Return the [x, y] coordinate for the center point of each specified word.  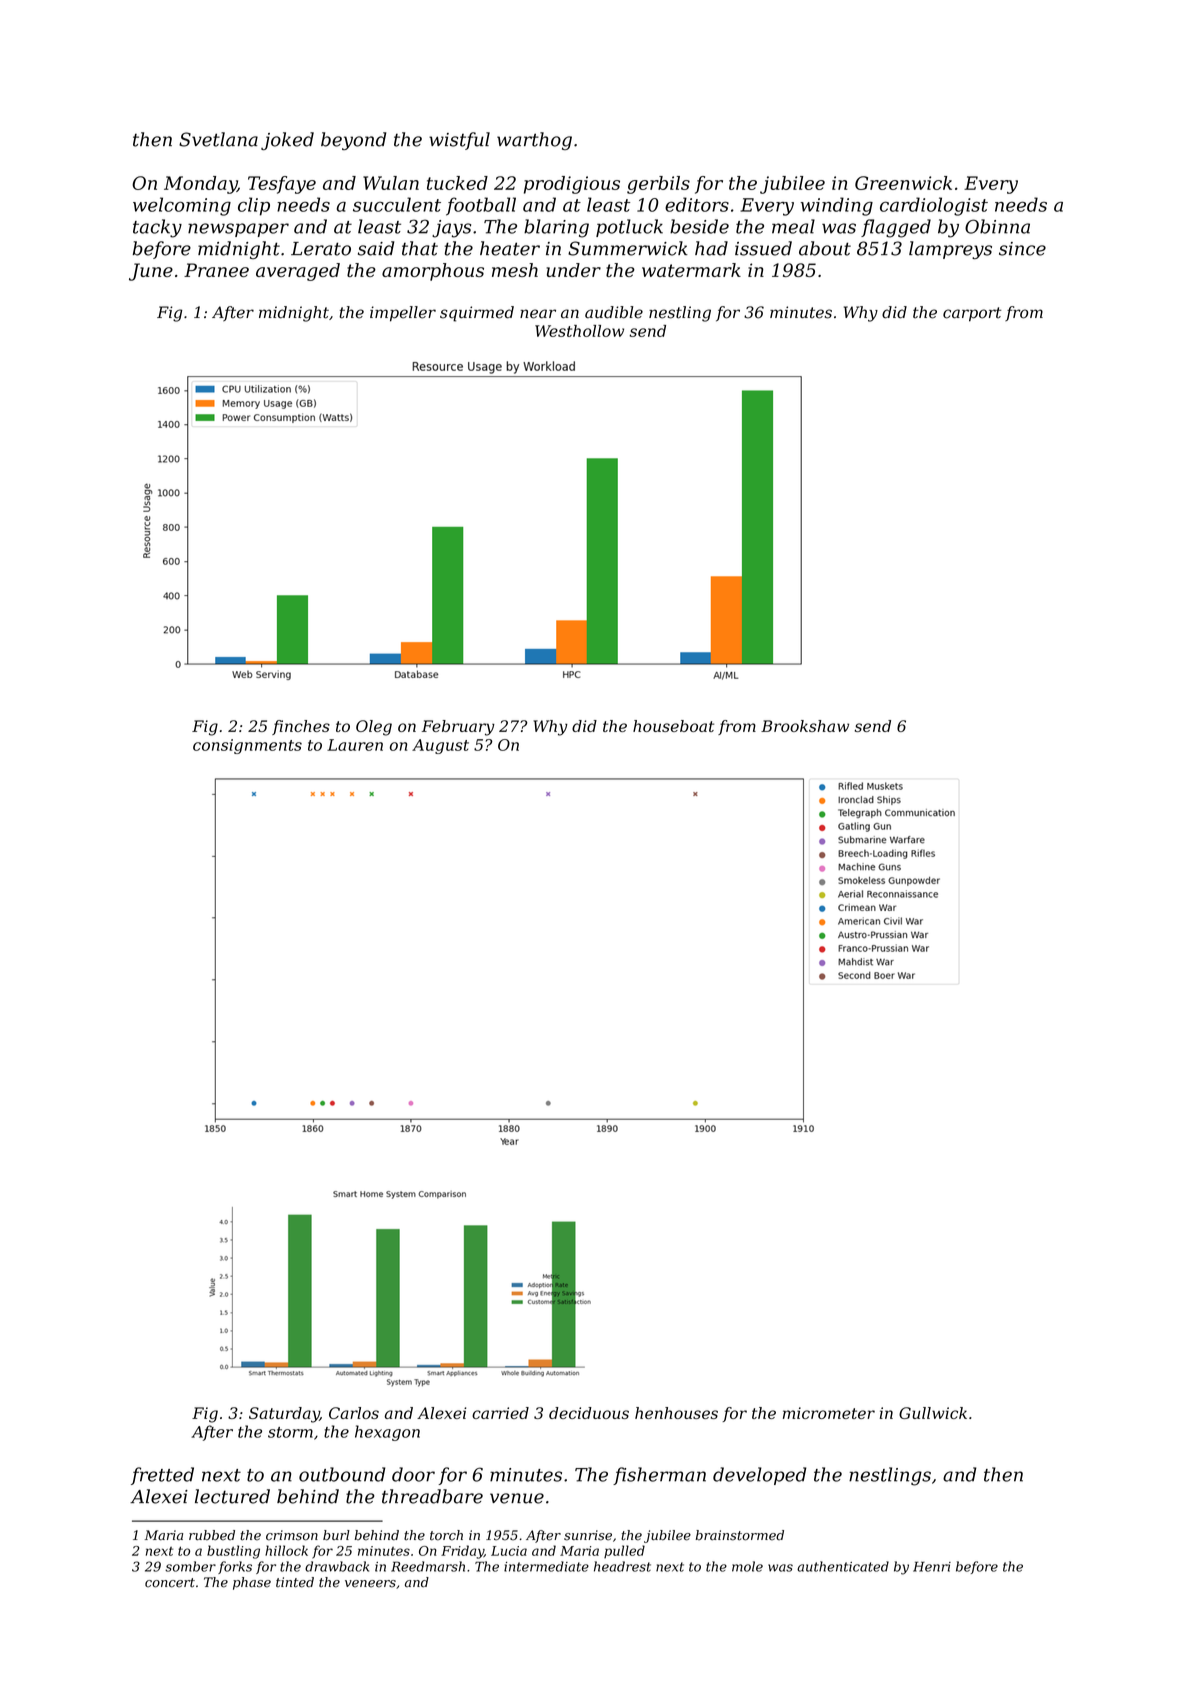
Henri [932, 1566]
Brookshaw [805, 726]
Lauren [355, 745]
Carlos [354, 1413]
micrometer [829, 1413]
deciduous [589, 1413]
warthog [534, 141]
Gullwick [933, 1413]
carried [500, 1413]
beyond [353, 141]
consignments [247, 746]
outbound [342, 1474]
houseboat [673, 726]
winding [837, 206]
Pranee [216, 270]
